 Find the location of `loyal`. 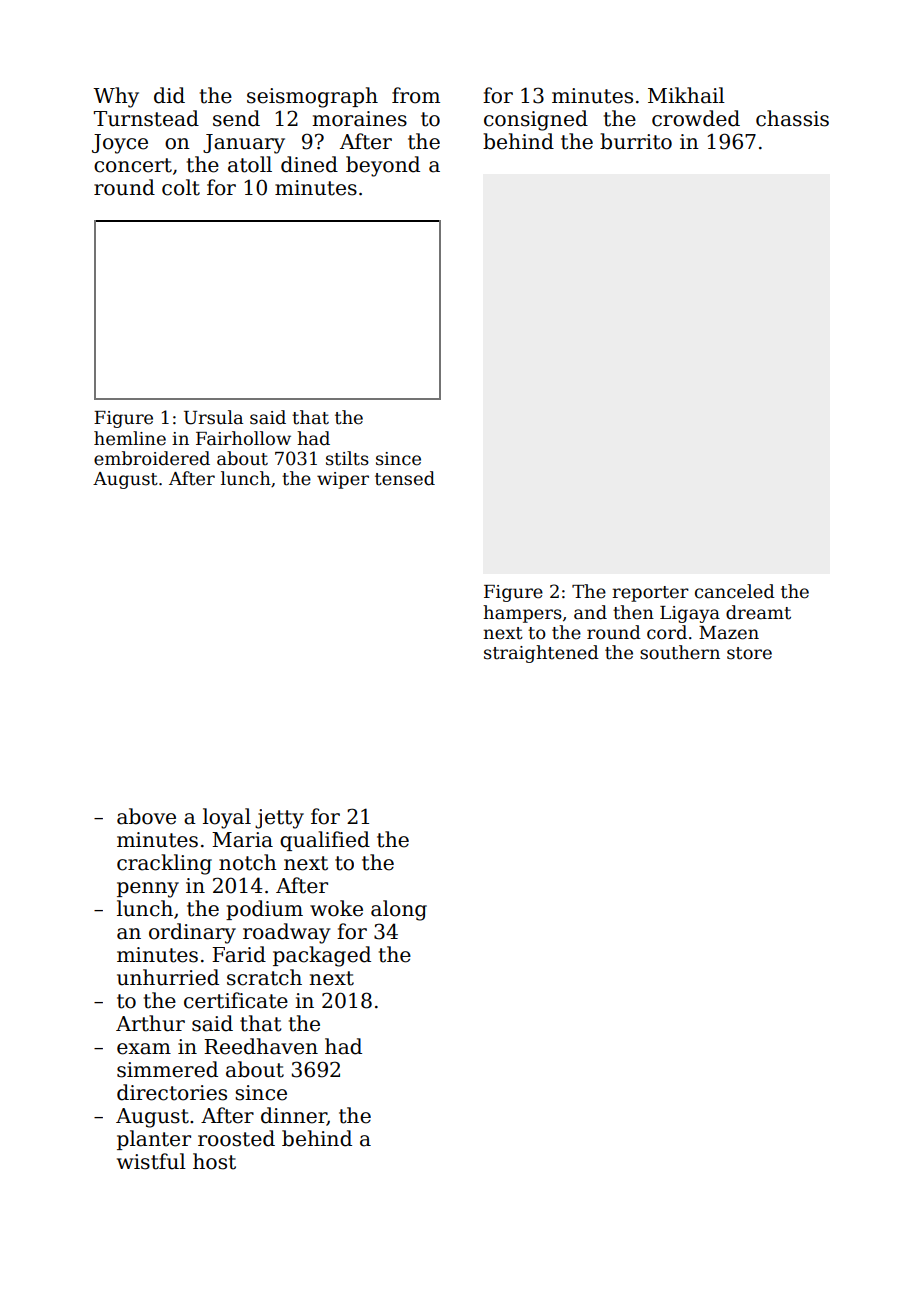

loyal is located at coordinates (227, 818).
